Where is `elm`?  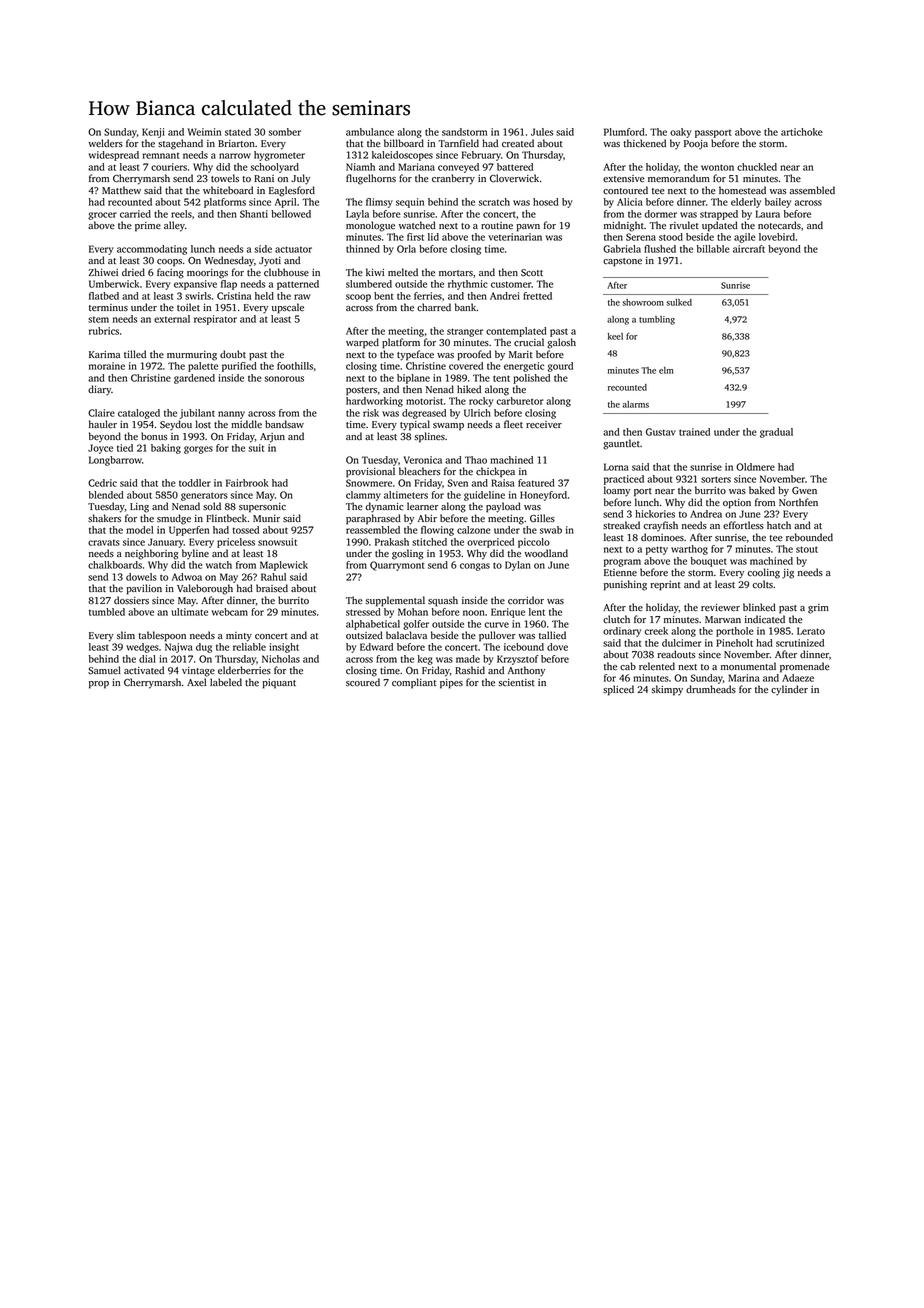 elm is located at coordinates (666, 370).
